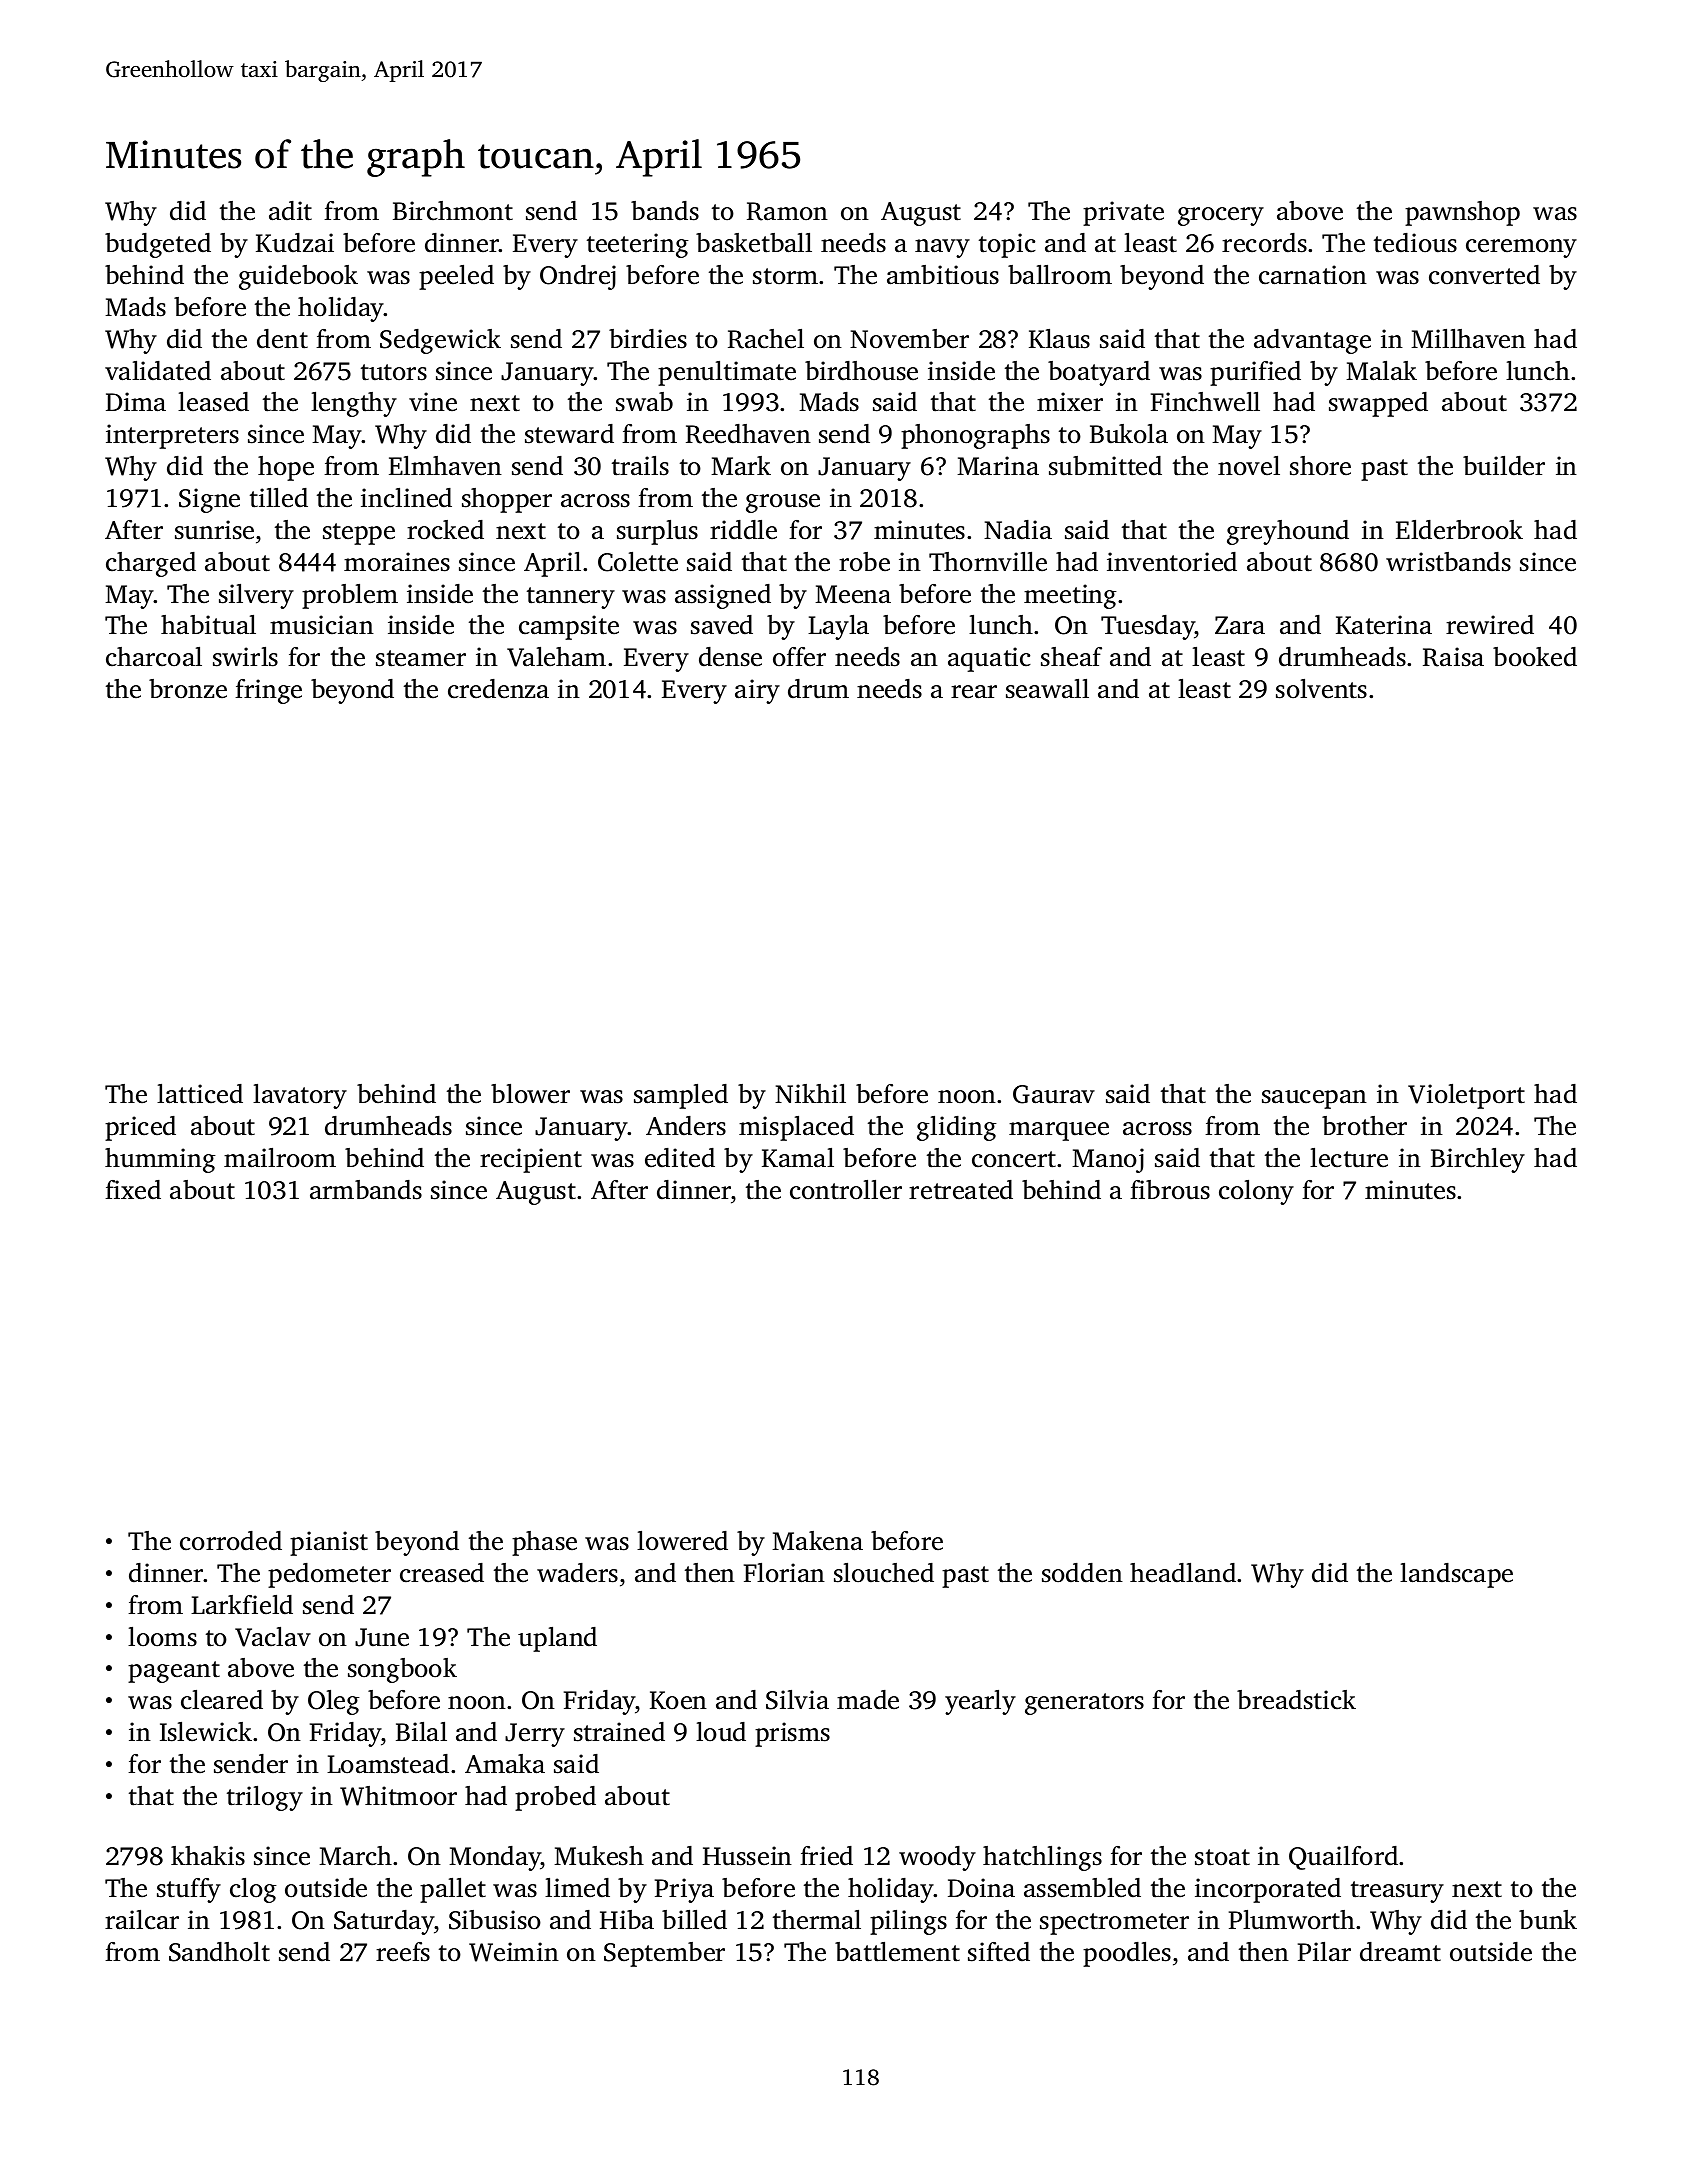  I want to click on landscape, so click(1456, 1575).
